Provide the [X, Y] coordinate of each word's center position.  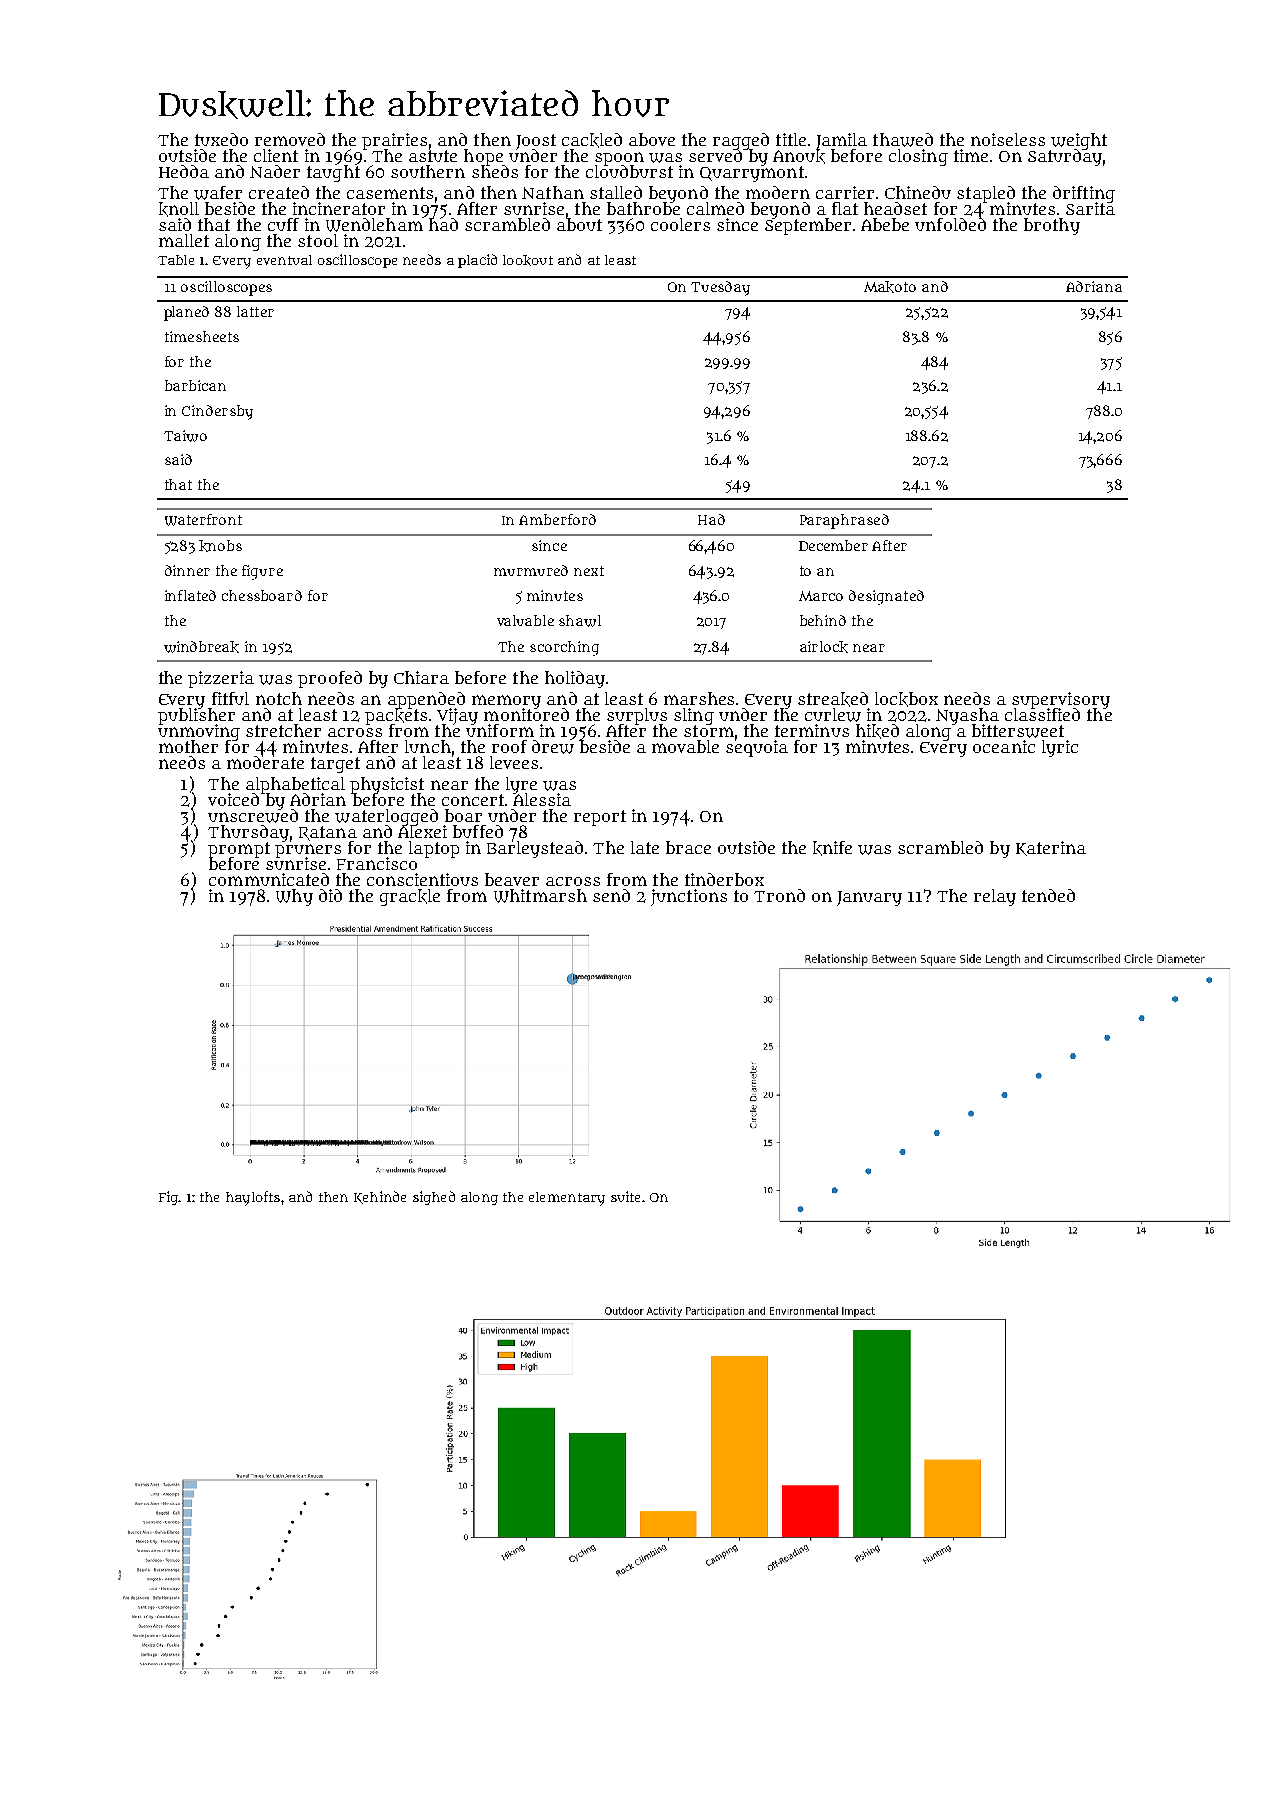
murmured [531, 570]
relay [995, 897]
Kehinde [380, 1197]
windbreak [201, 647]
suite [625, 1196]
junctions [689, 897]
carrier [845, 192]
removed [290, 139]
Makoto [890, 287]
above [652, 139]
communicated [269, 879]
